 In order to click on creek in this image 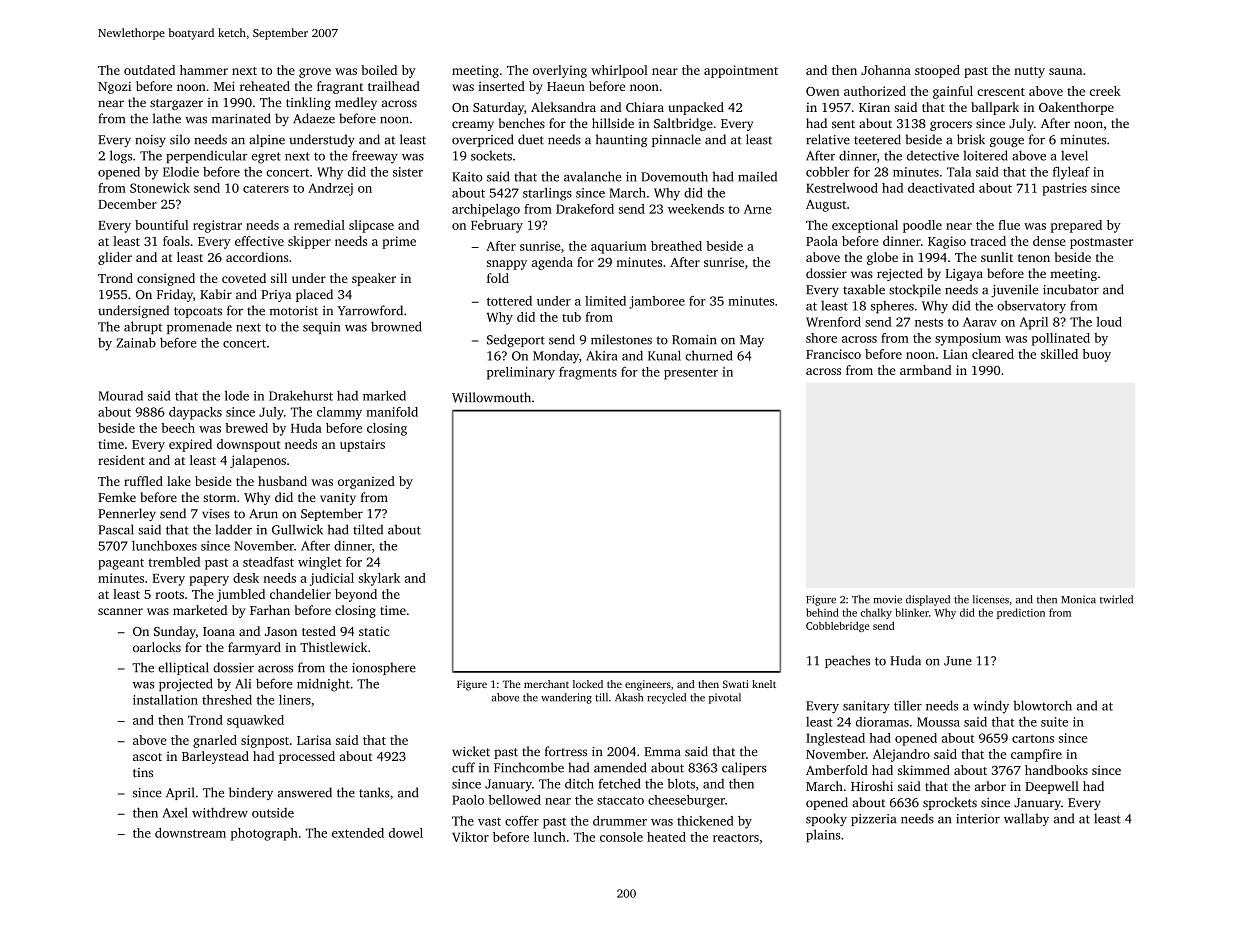, I will do `click(1105, 91)`.
